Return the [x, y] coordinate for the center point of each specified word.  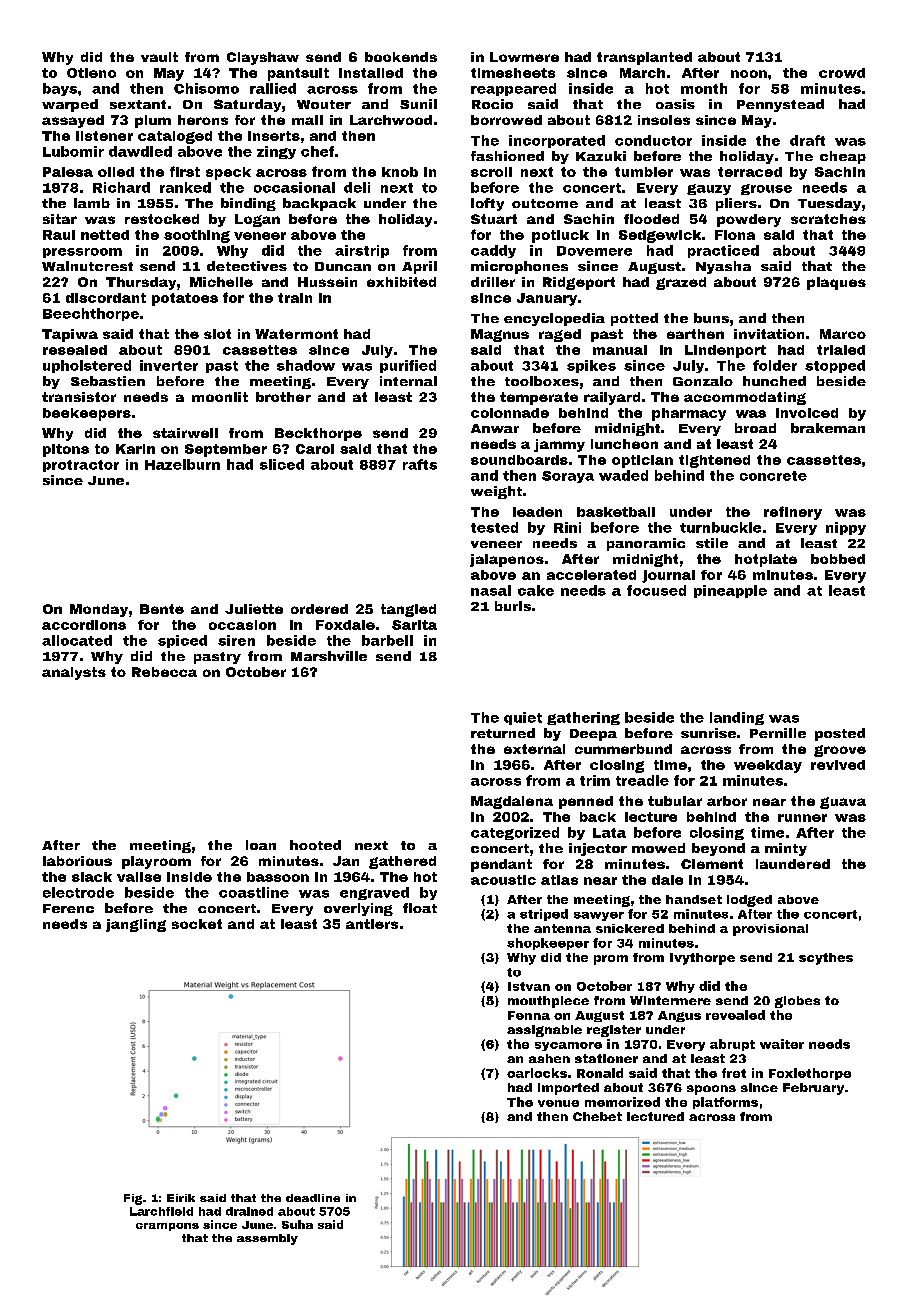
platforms [725, 1103]
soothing [197, 236]
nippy [846, 528]
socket [197, 924]
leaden [537, 512]
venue [558, 1103]
